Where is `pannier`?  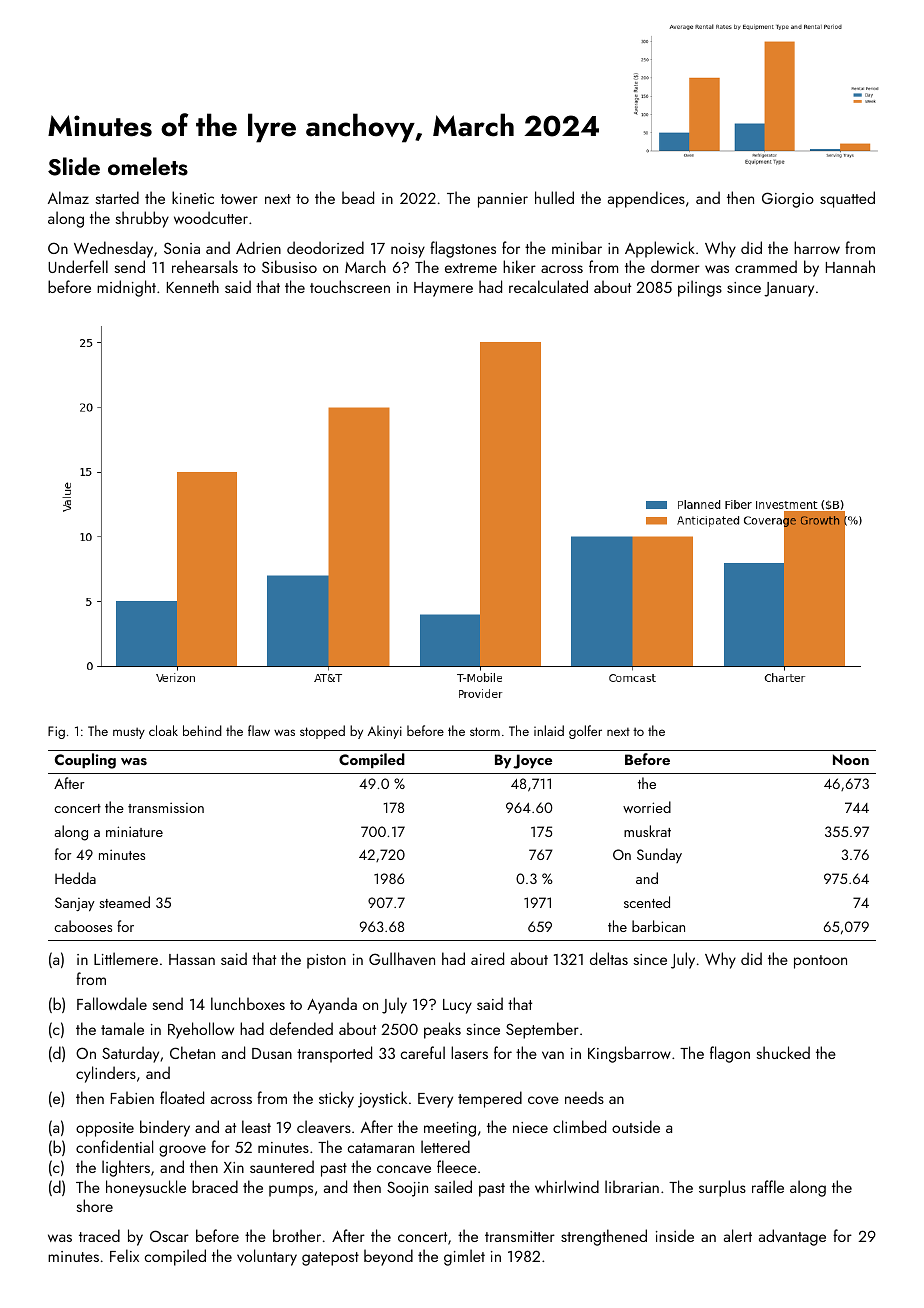
pannier is located at coordinates (503, 200).
